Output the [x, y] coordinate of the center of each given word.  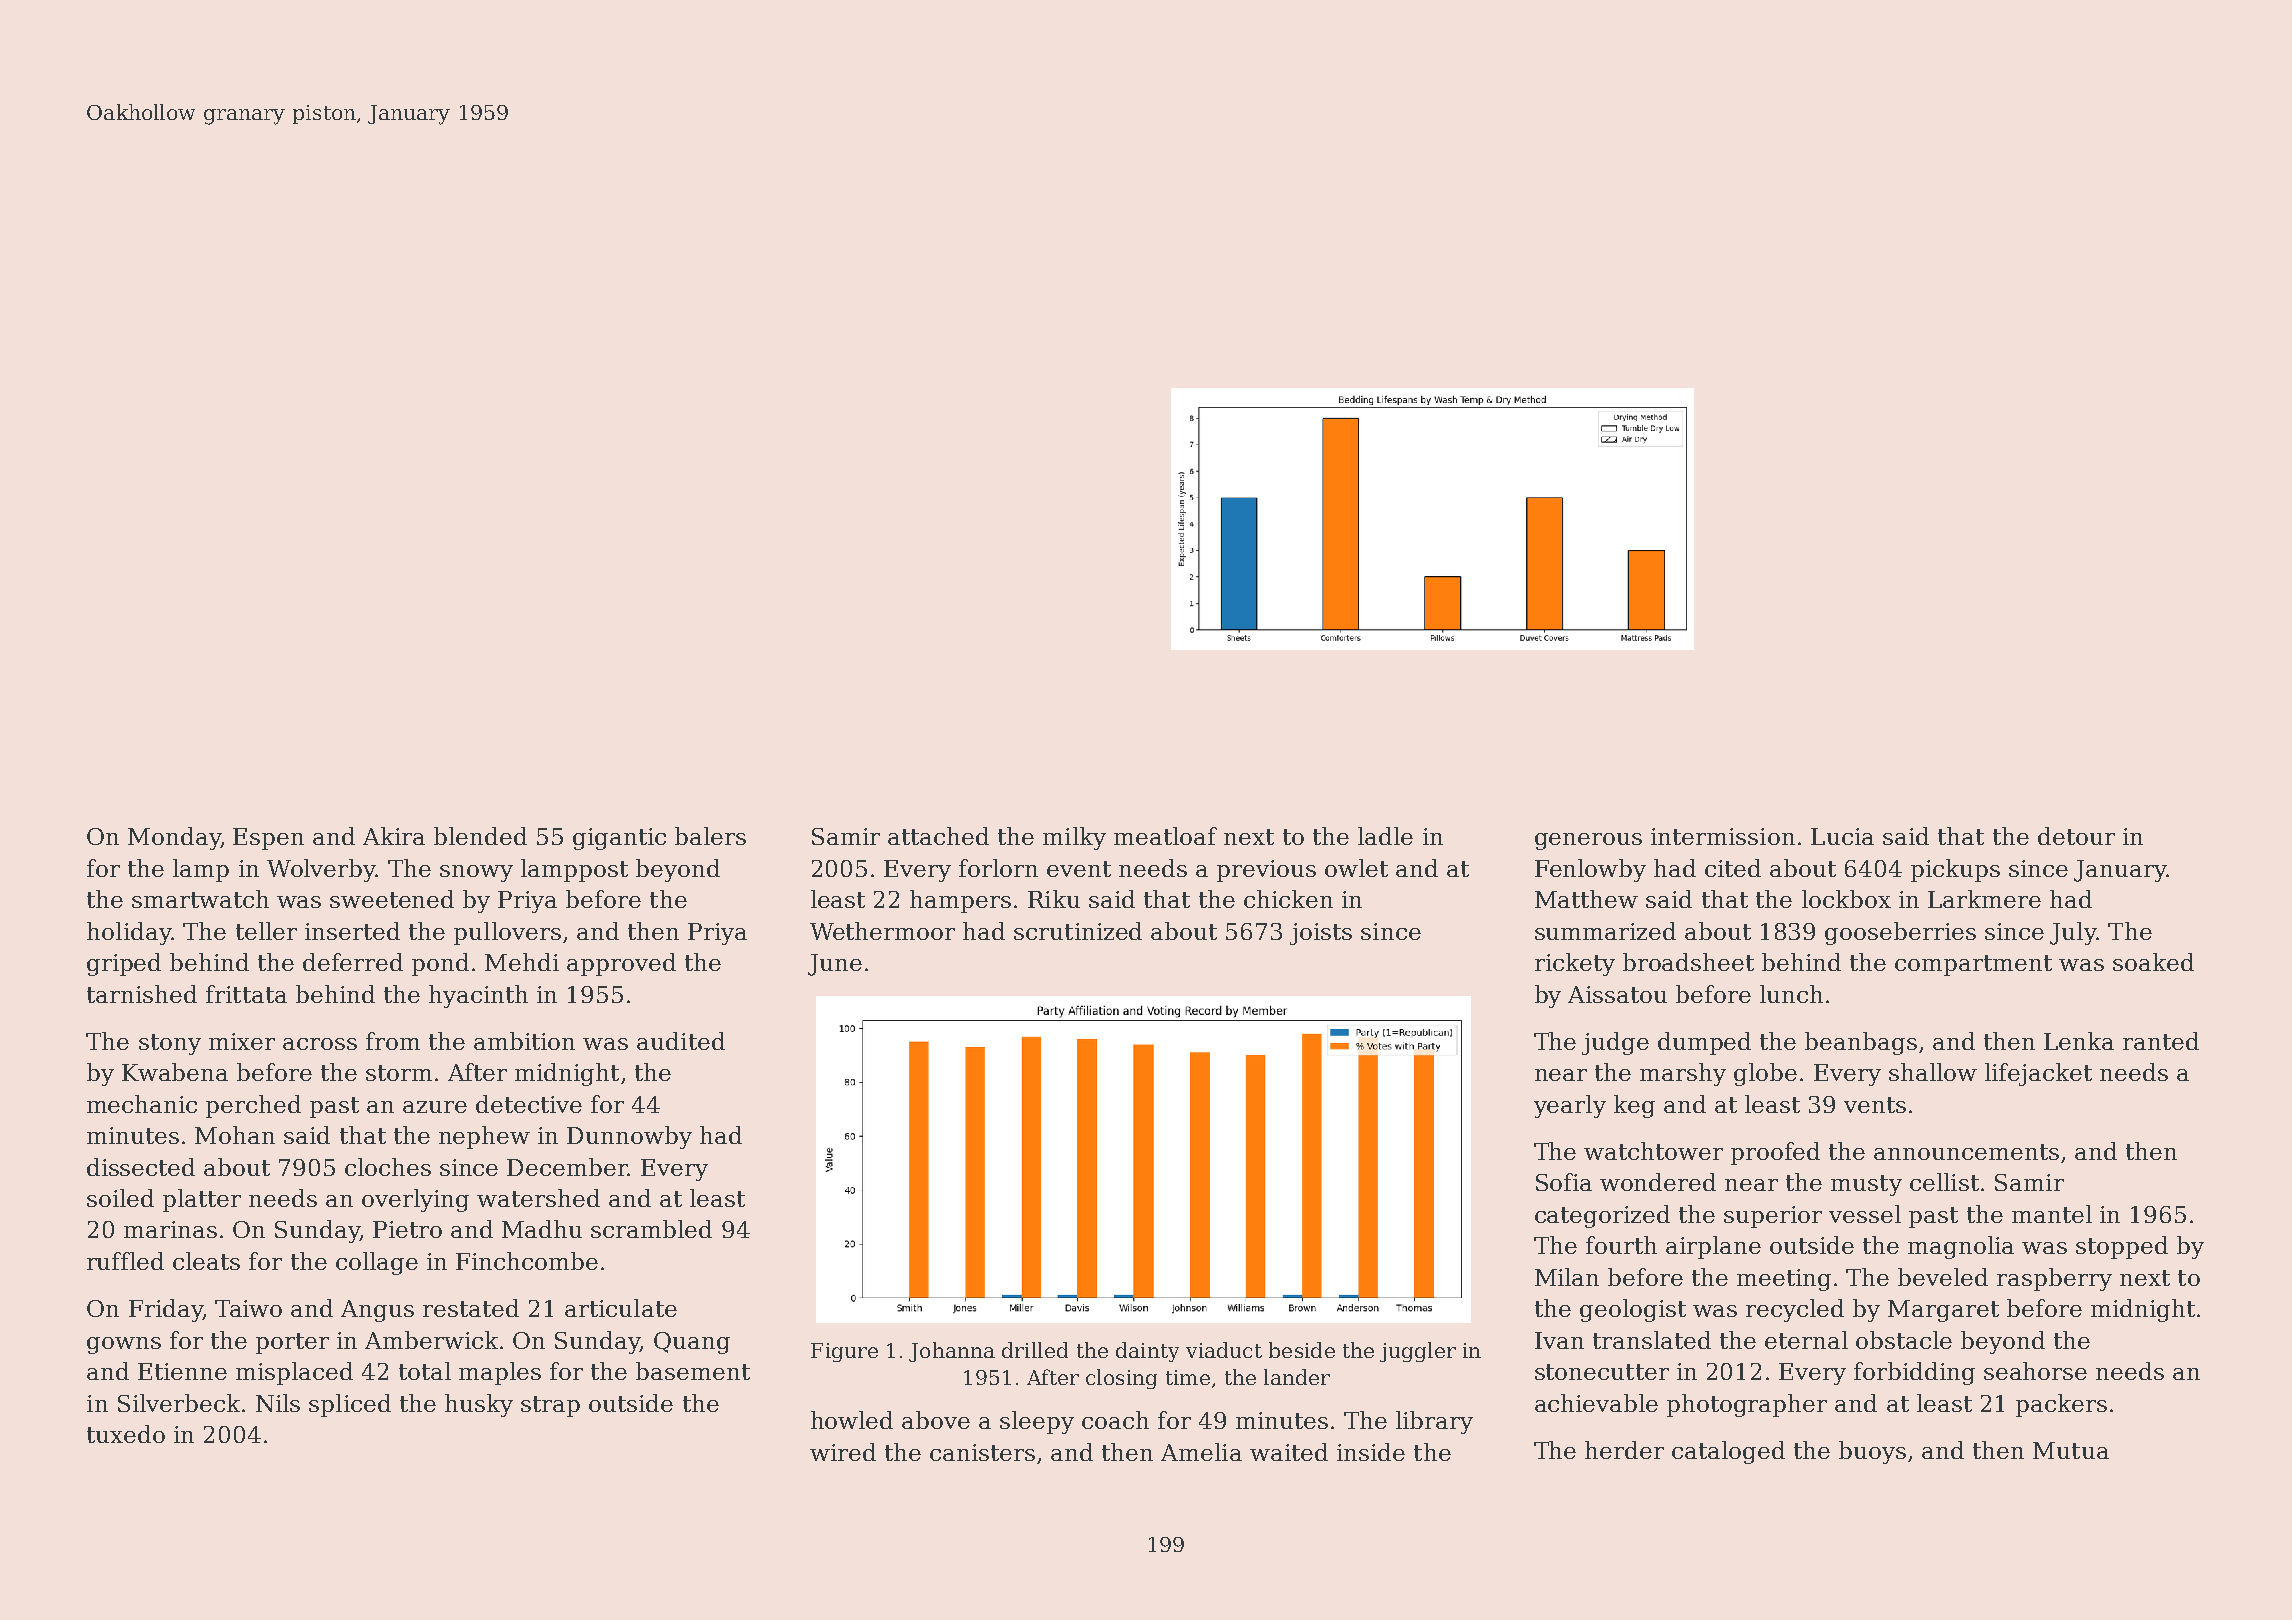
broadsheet [1688, 962]
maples [500, 1373]
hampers [960, 901]
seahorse [2035, 1371]
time [1188, 1377]
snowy [476, 873]
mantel [2052, 1214]
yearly [1570, 1106]
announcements [1966, 1152]
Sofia [1564, 1182]
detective [529, 1104]
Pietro [407, 1229]
